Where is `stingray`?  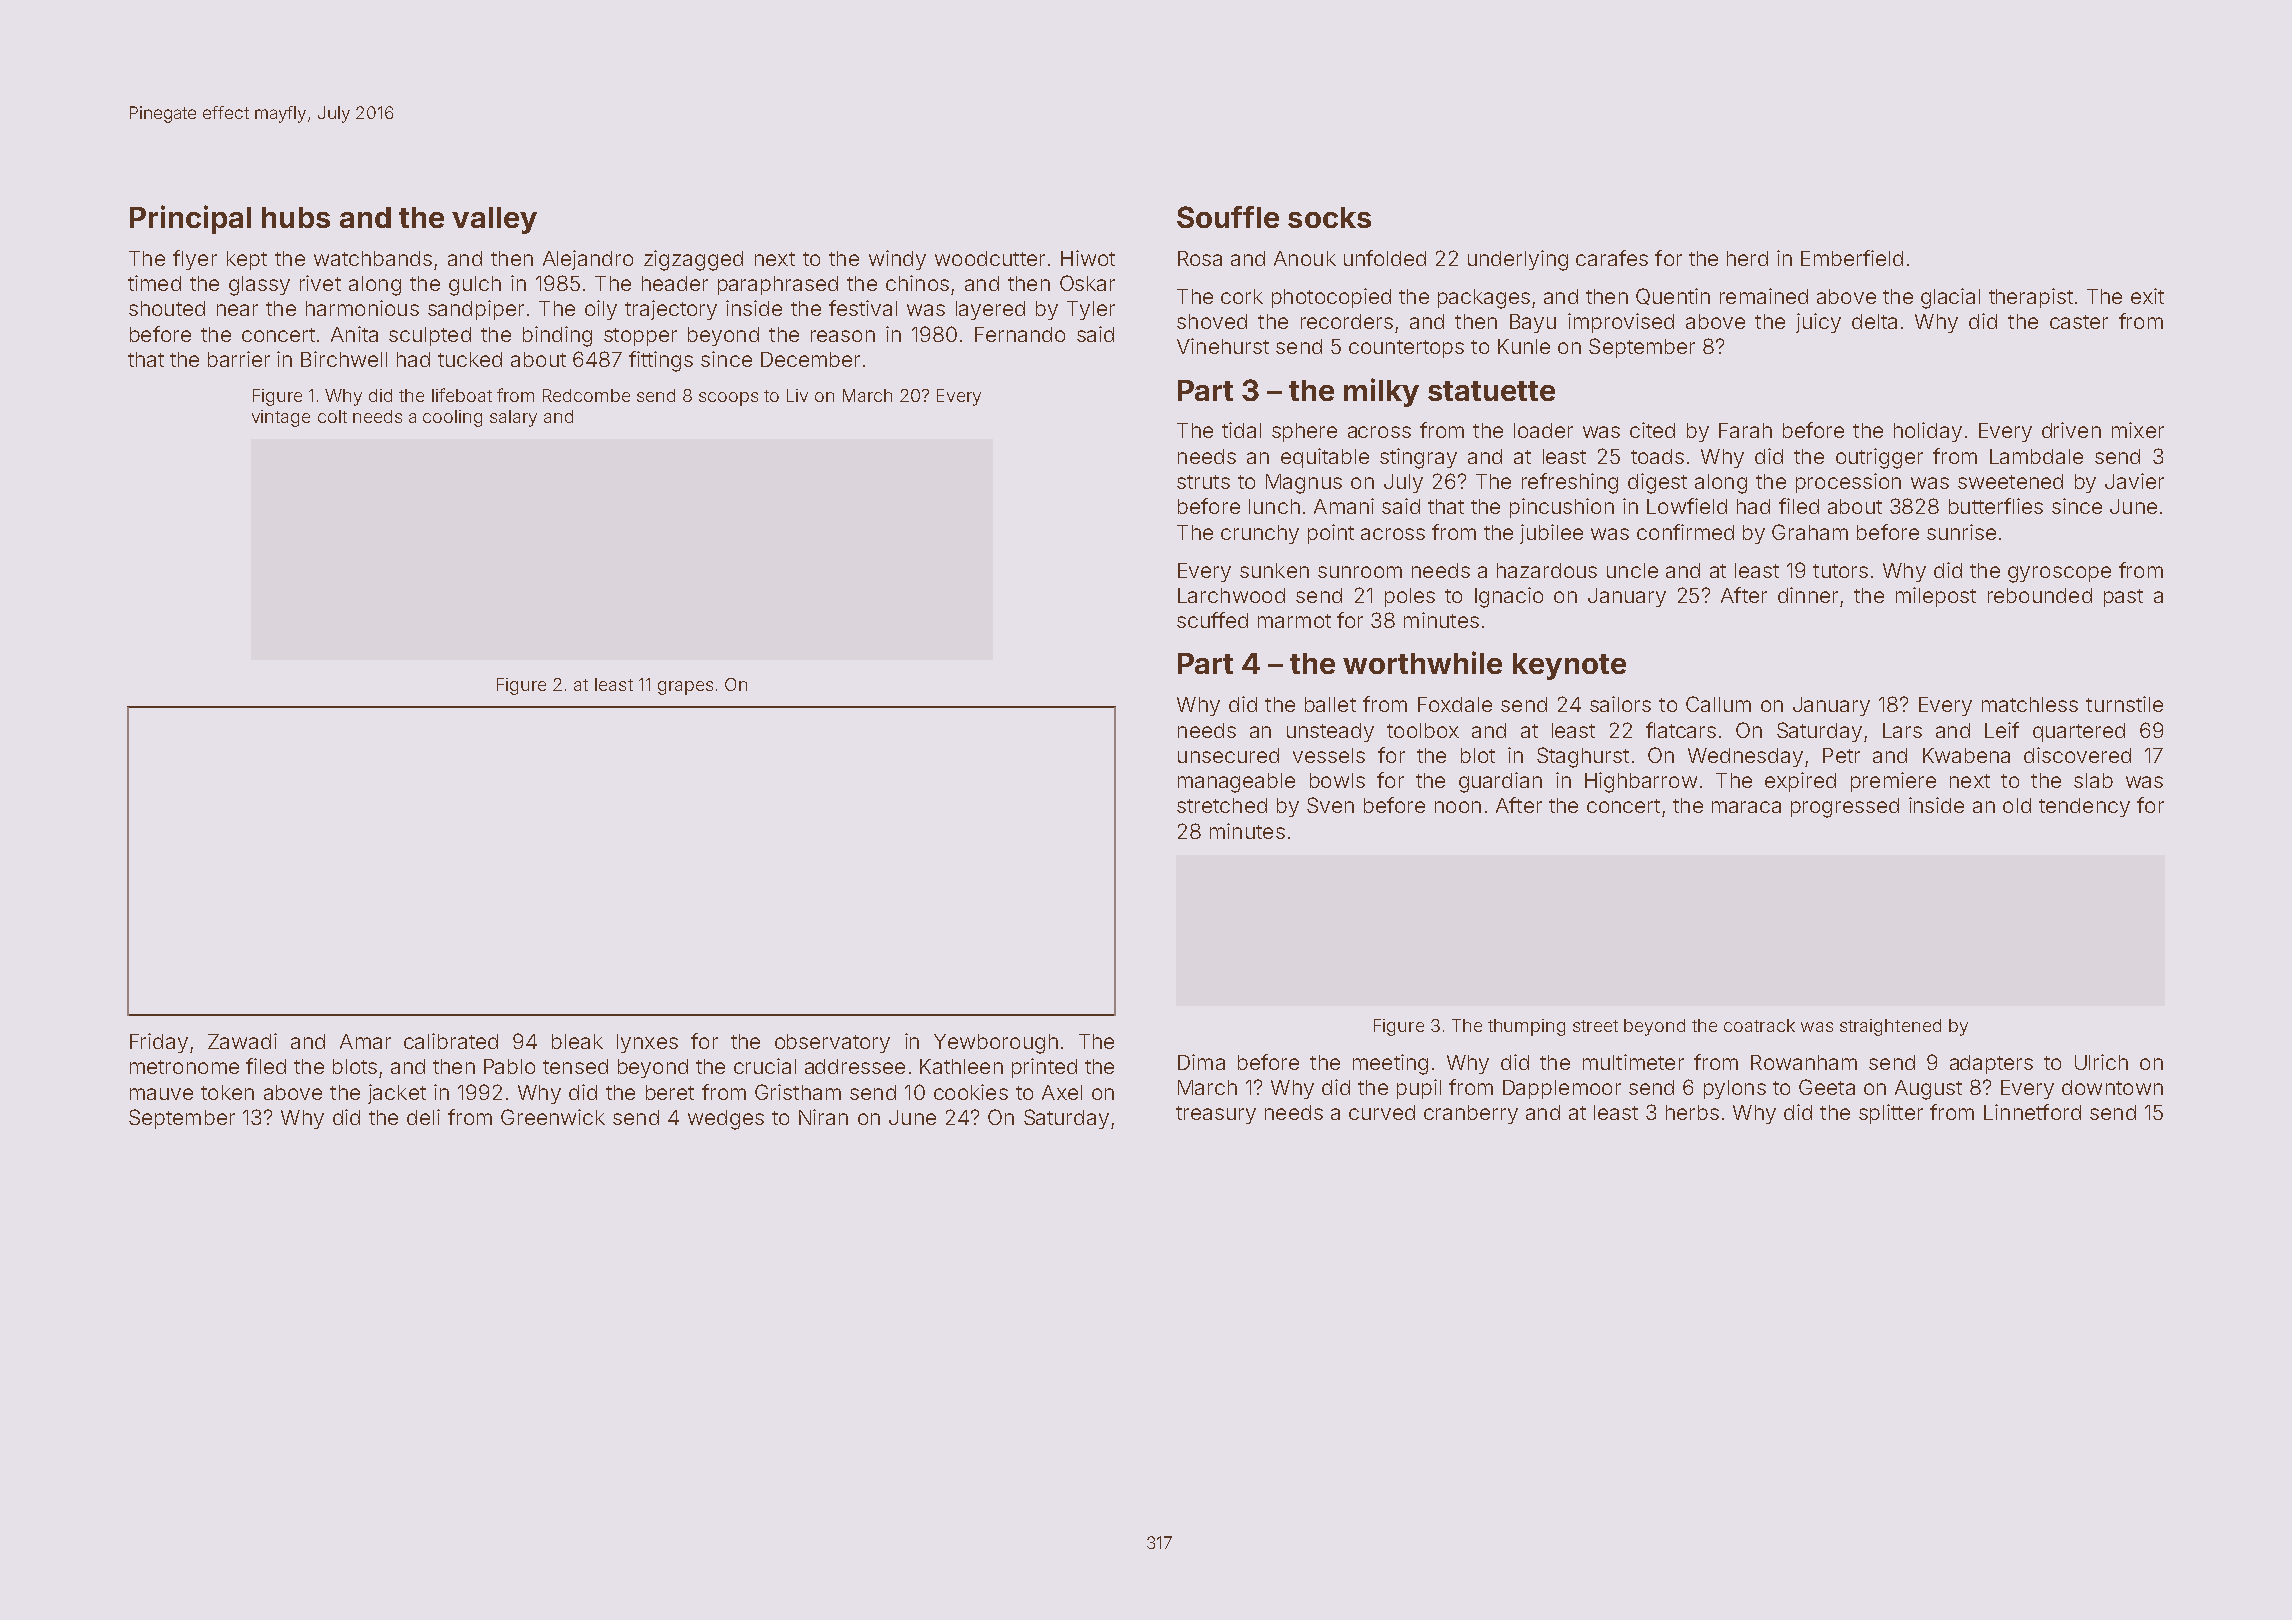
stingray is located at coordinates (1418, 458).
